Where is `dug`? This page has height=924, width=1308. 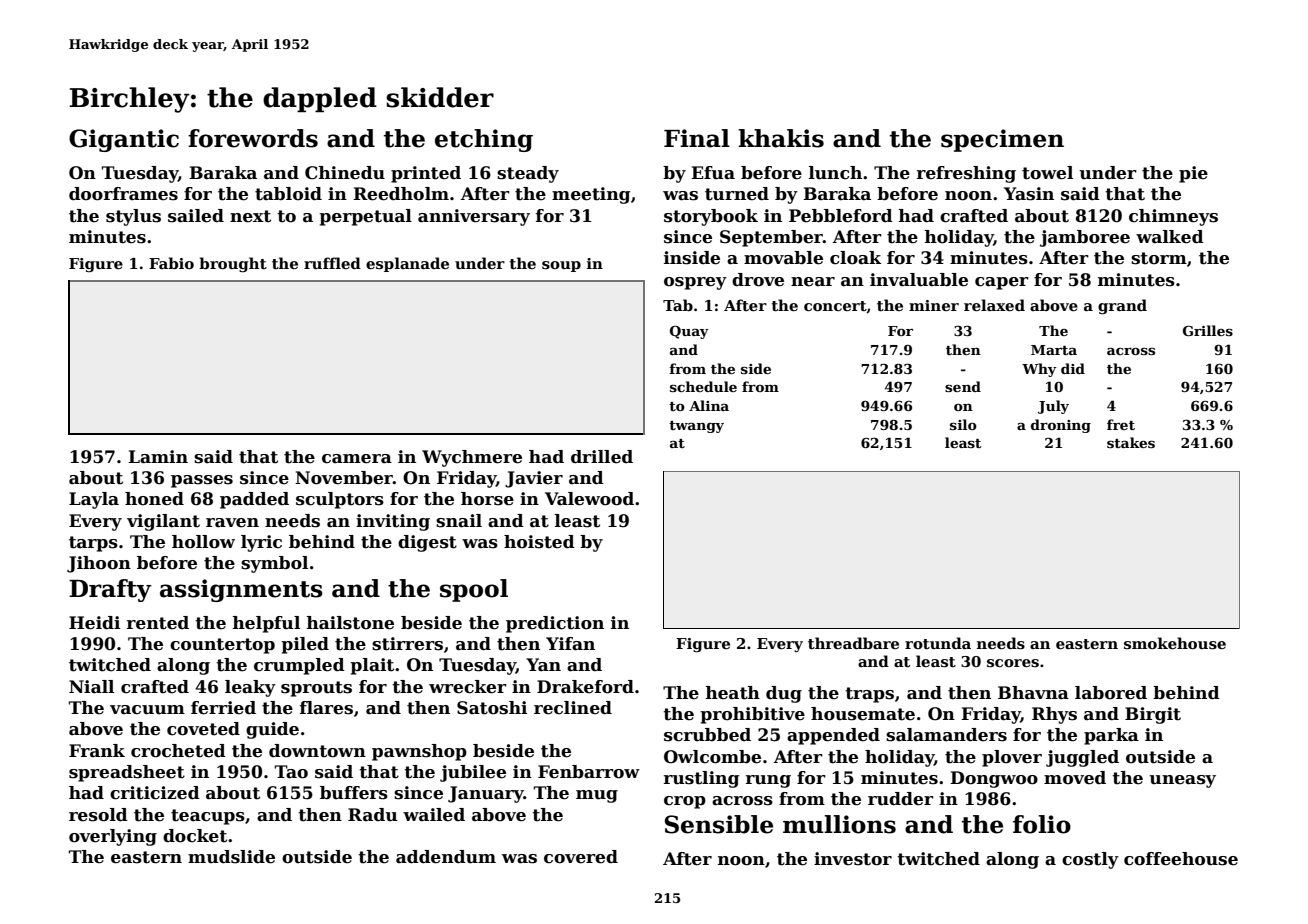 dug is located at coordinates (784, 694).
